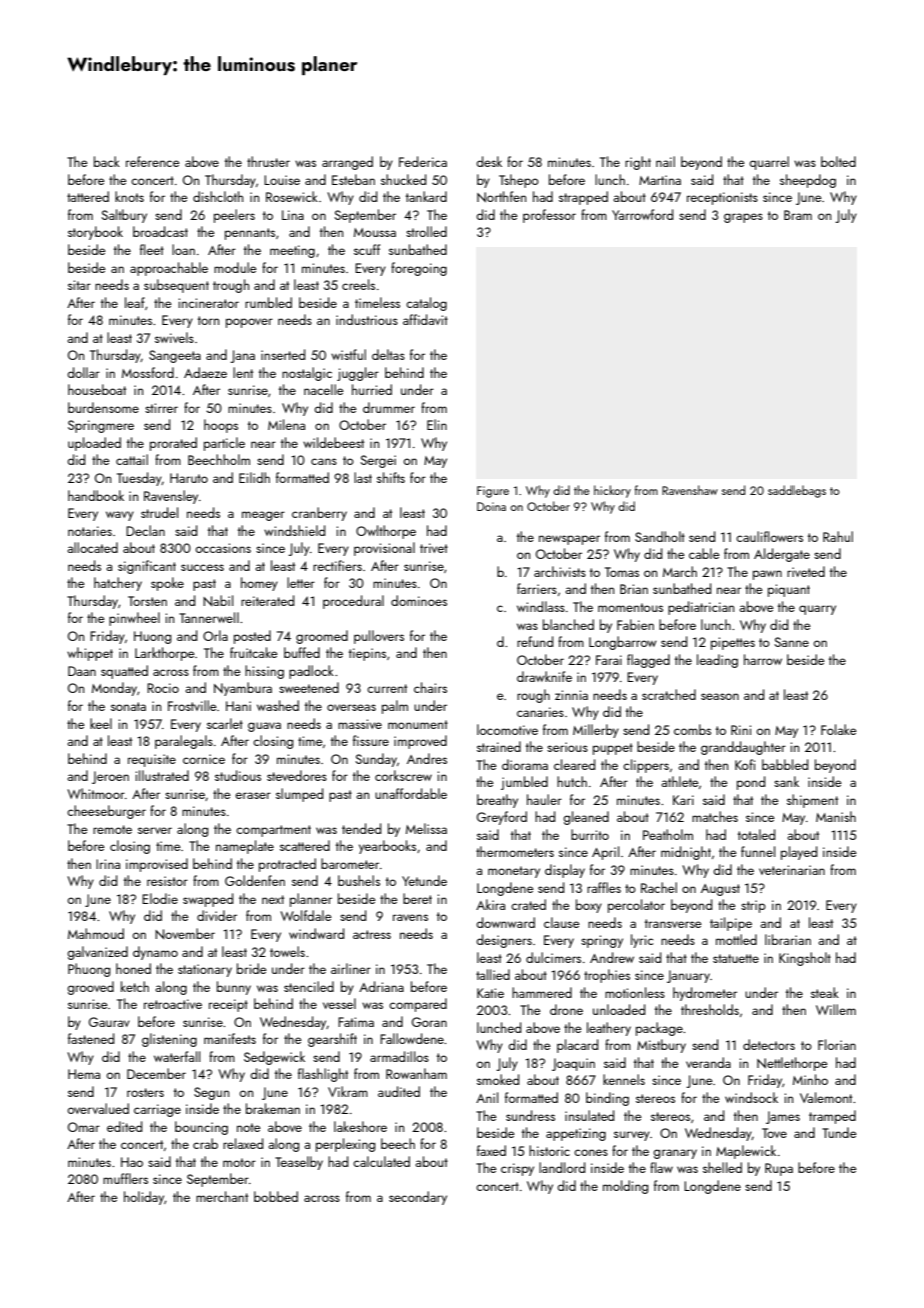 This page has height=1308, width=924. I want to click on nameplate, so click(245, 847).
